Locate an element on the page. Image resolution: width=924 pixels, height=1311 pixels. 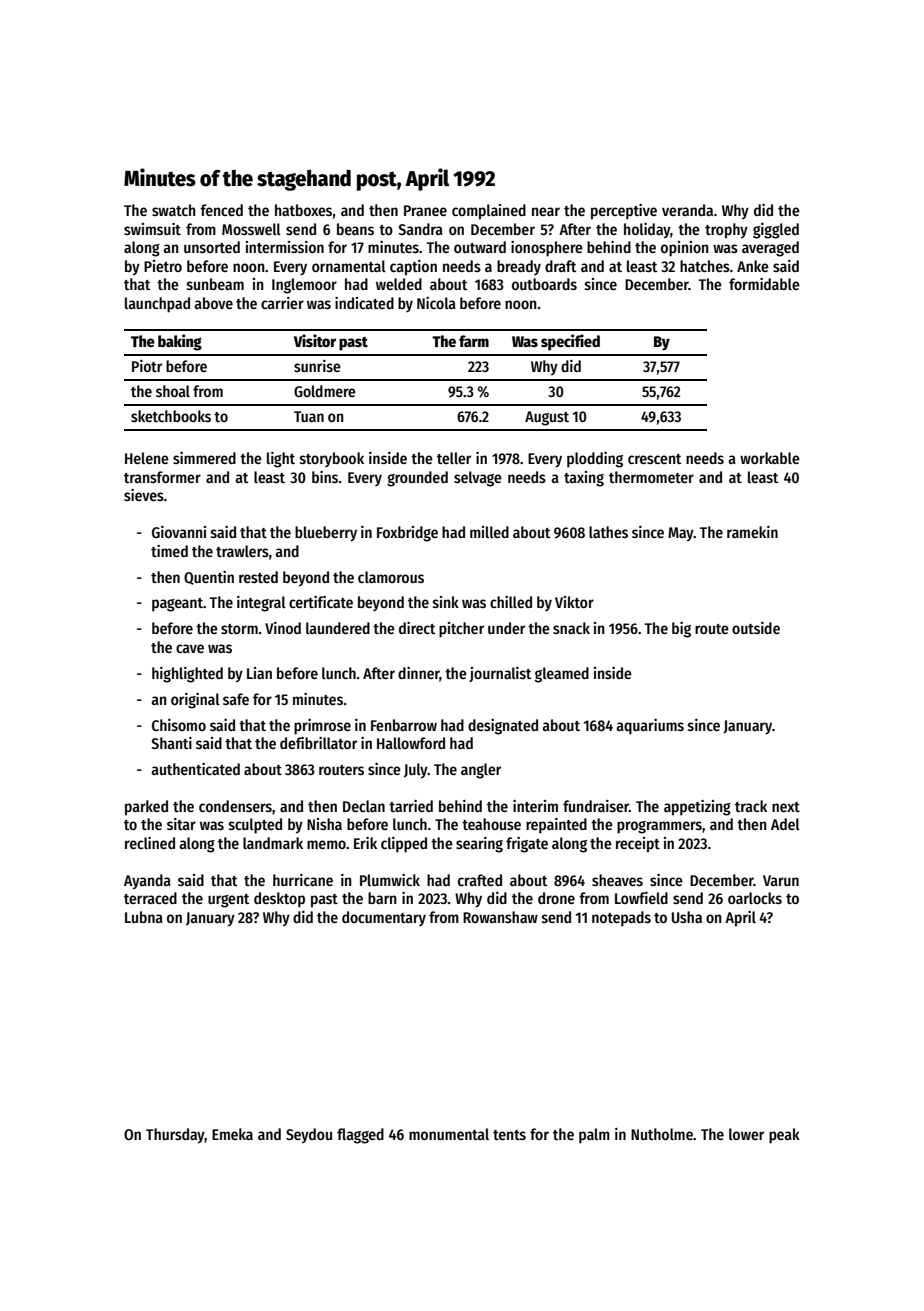
landmark is located at coordinates (273, 843).
